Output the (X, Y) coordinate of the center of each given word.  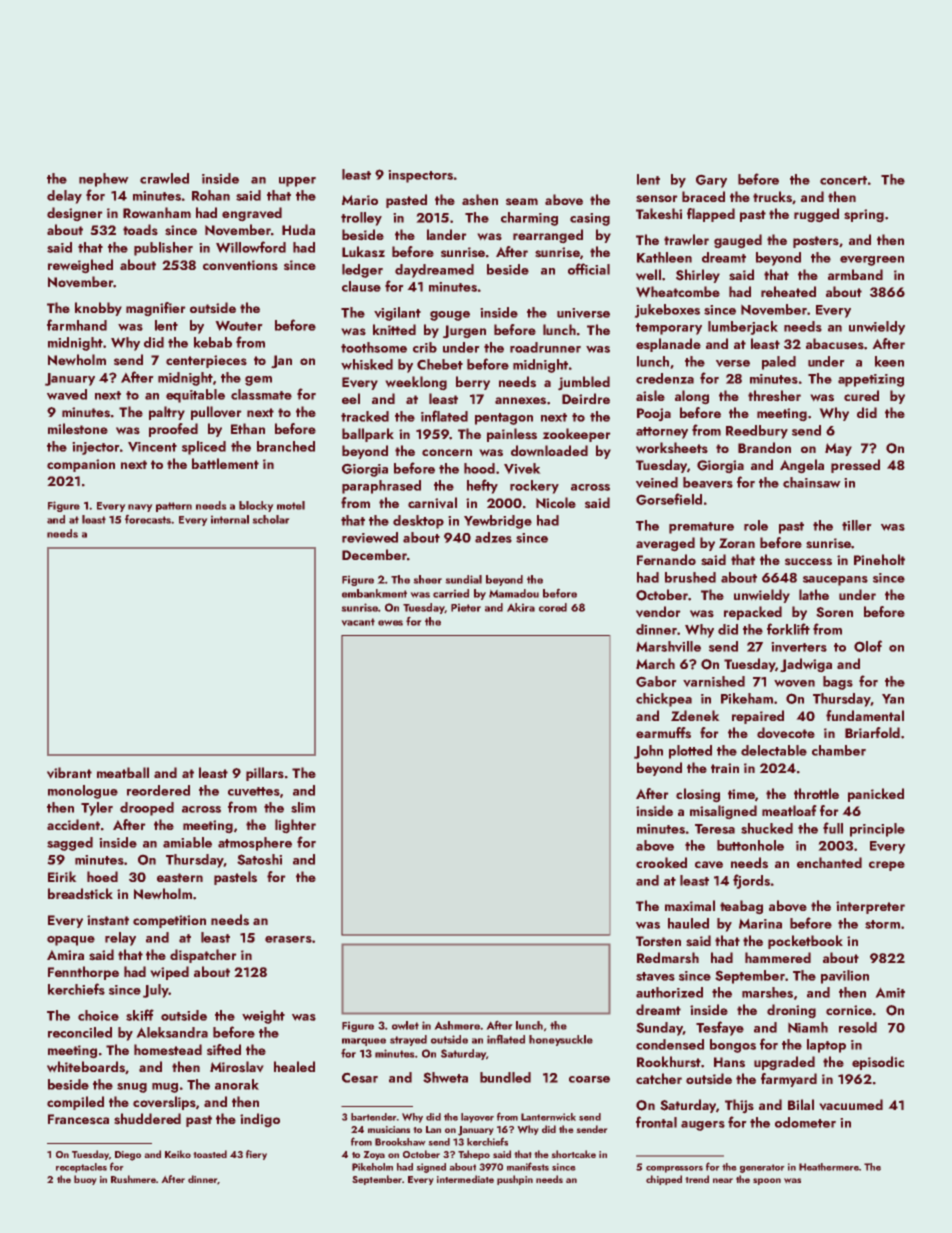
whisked (367, 364)
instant (108, 920)
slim (303, 807)
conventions (240, 265)
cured (861, 395)
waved (67, 394)
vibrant (69, 773)
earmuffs (663, 733)
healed (294, 1066)
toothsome (374, 347)
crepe (887, 866)
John (648, 752)
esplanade (668, 345)
